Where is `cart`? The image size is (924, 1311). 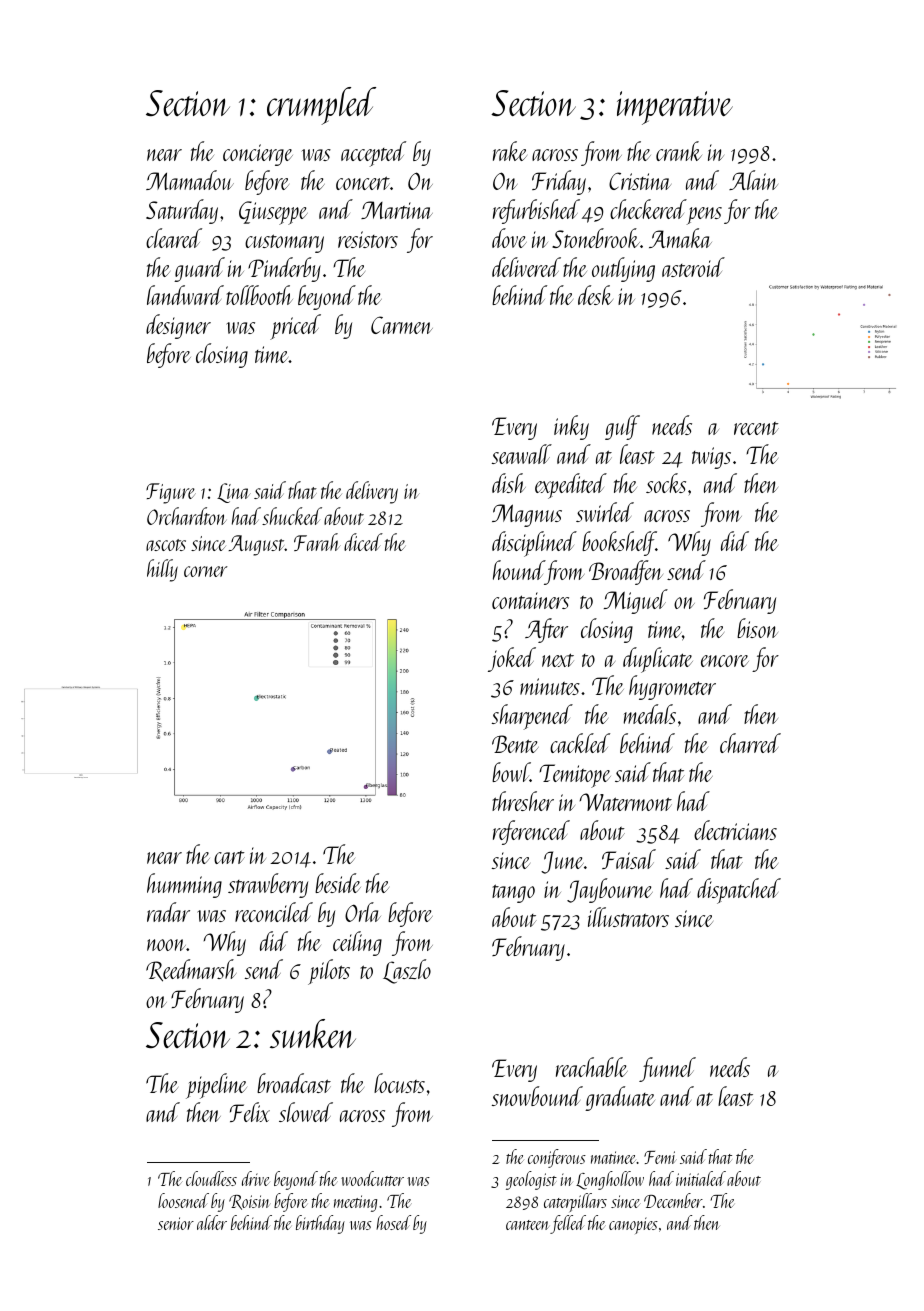
cart is located at coordinates (229, 857).
